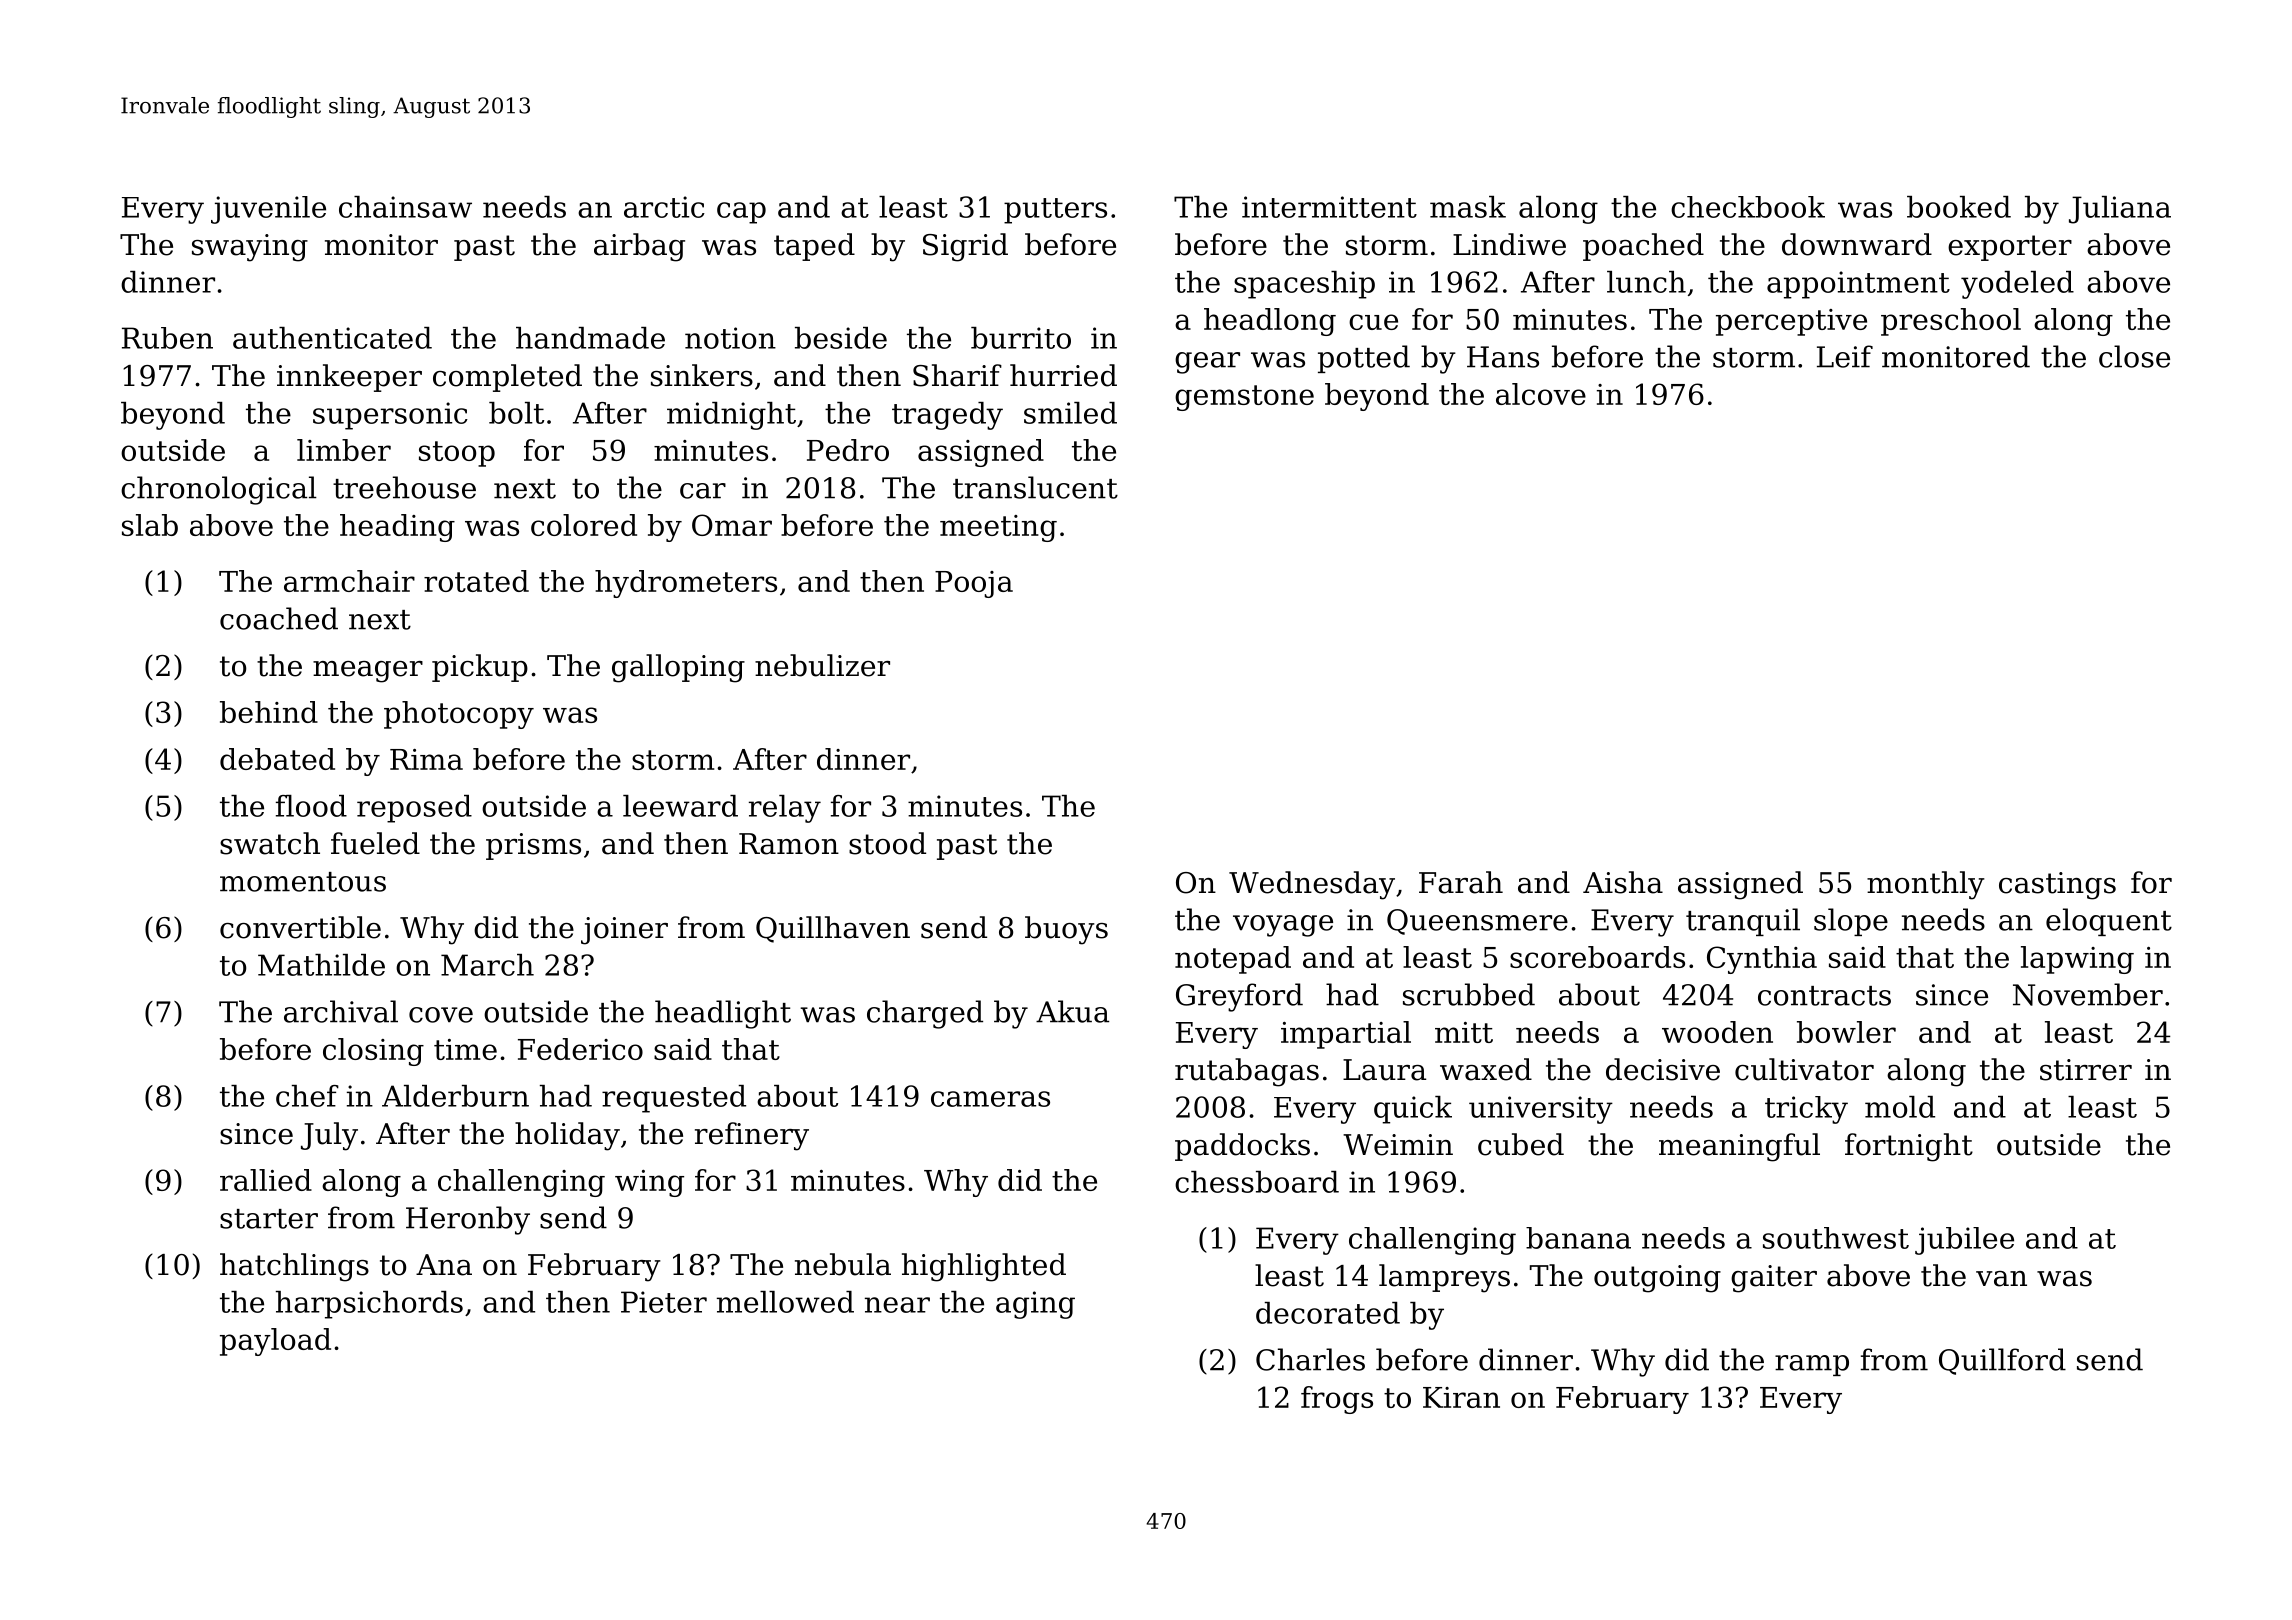 The height and width of the document is (1620, 2292). What do you see at coordinates (268, 210) in the document?
I see `juvenile` at bounding box center [268, 210].
